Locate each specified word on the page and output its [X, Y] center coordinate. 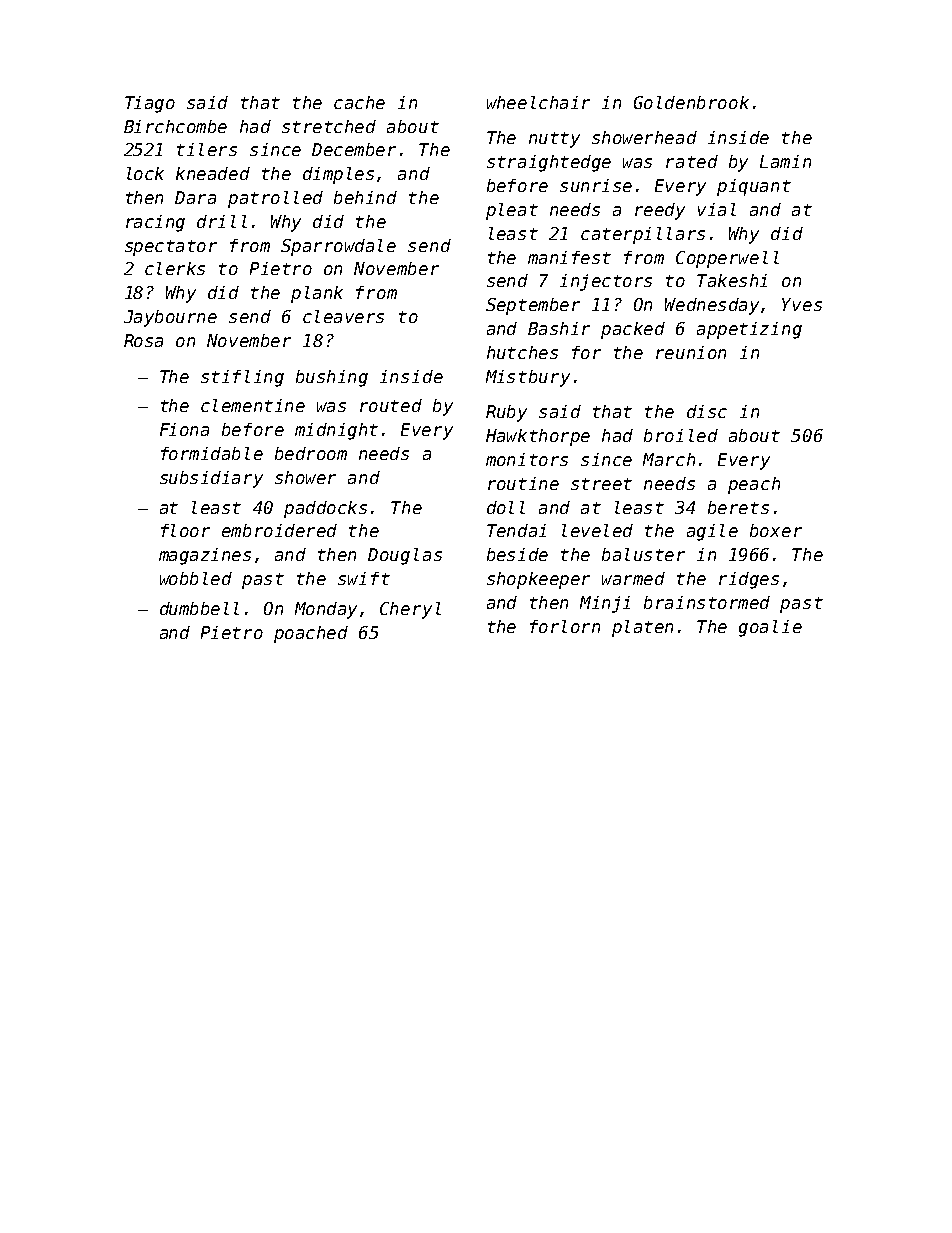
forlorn [565, 626]
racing [155, 223]
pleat [512, 211]
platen [642, 628]
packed [633, 330]
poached [311, 634]
